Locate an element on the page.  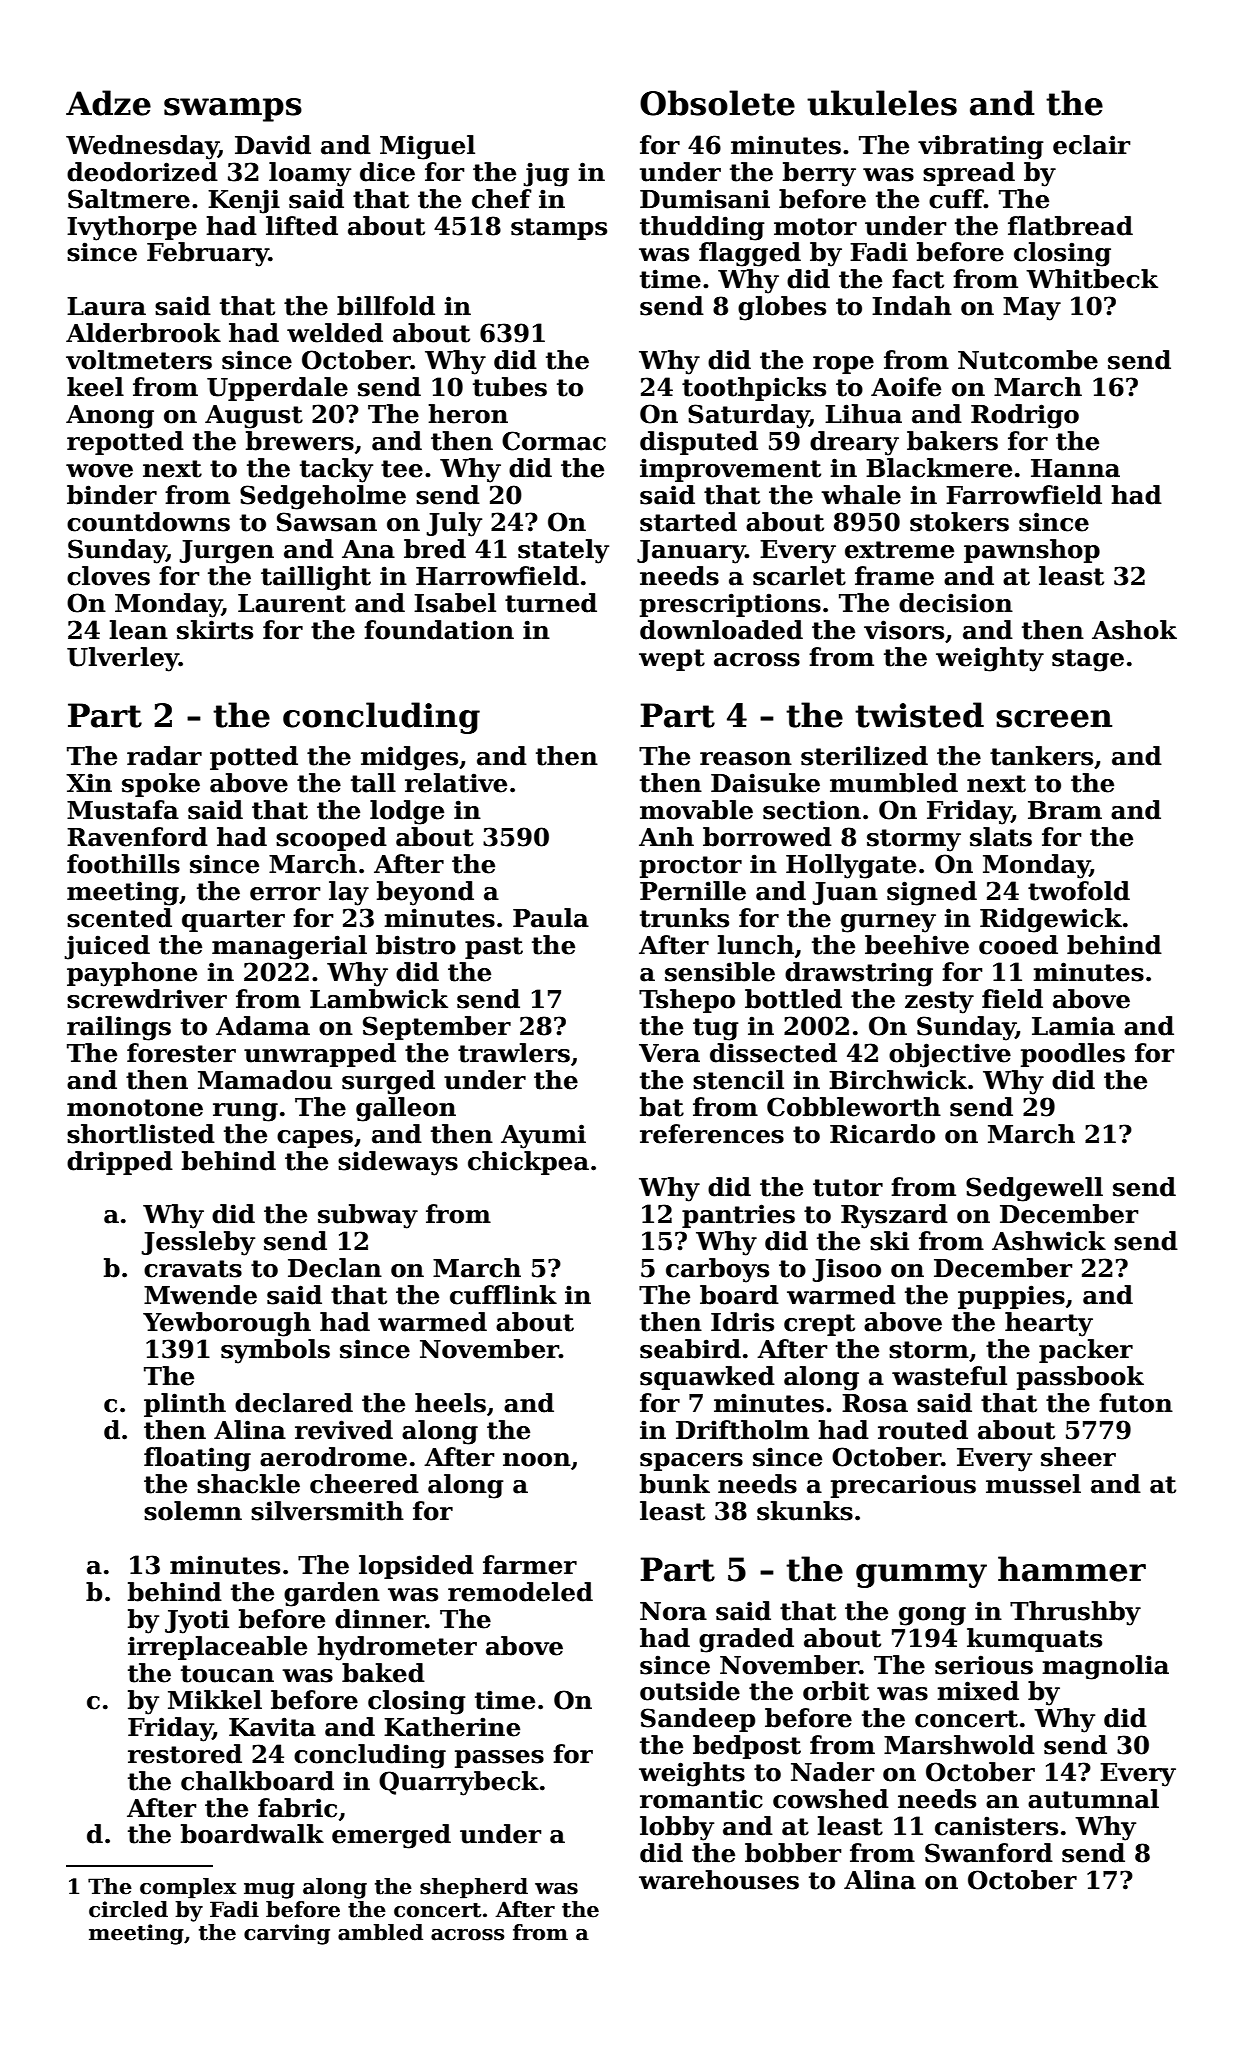
tankers is located at coordinates (1041, 756).
